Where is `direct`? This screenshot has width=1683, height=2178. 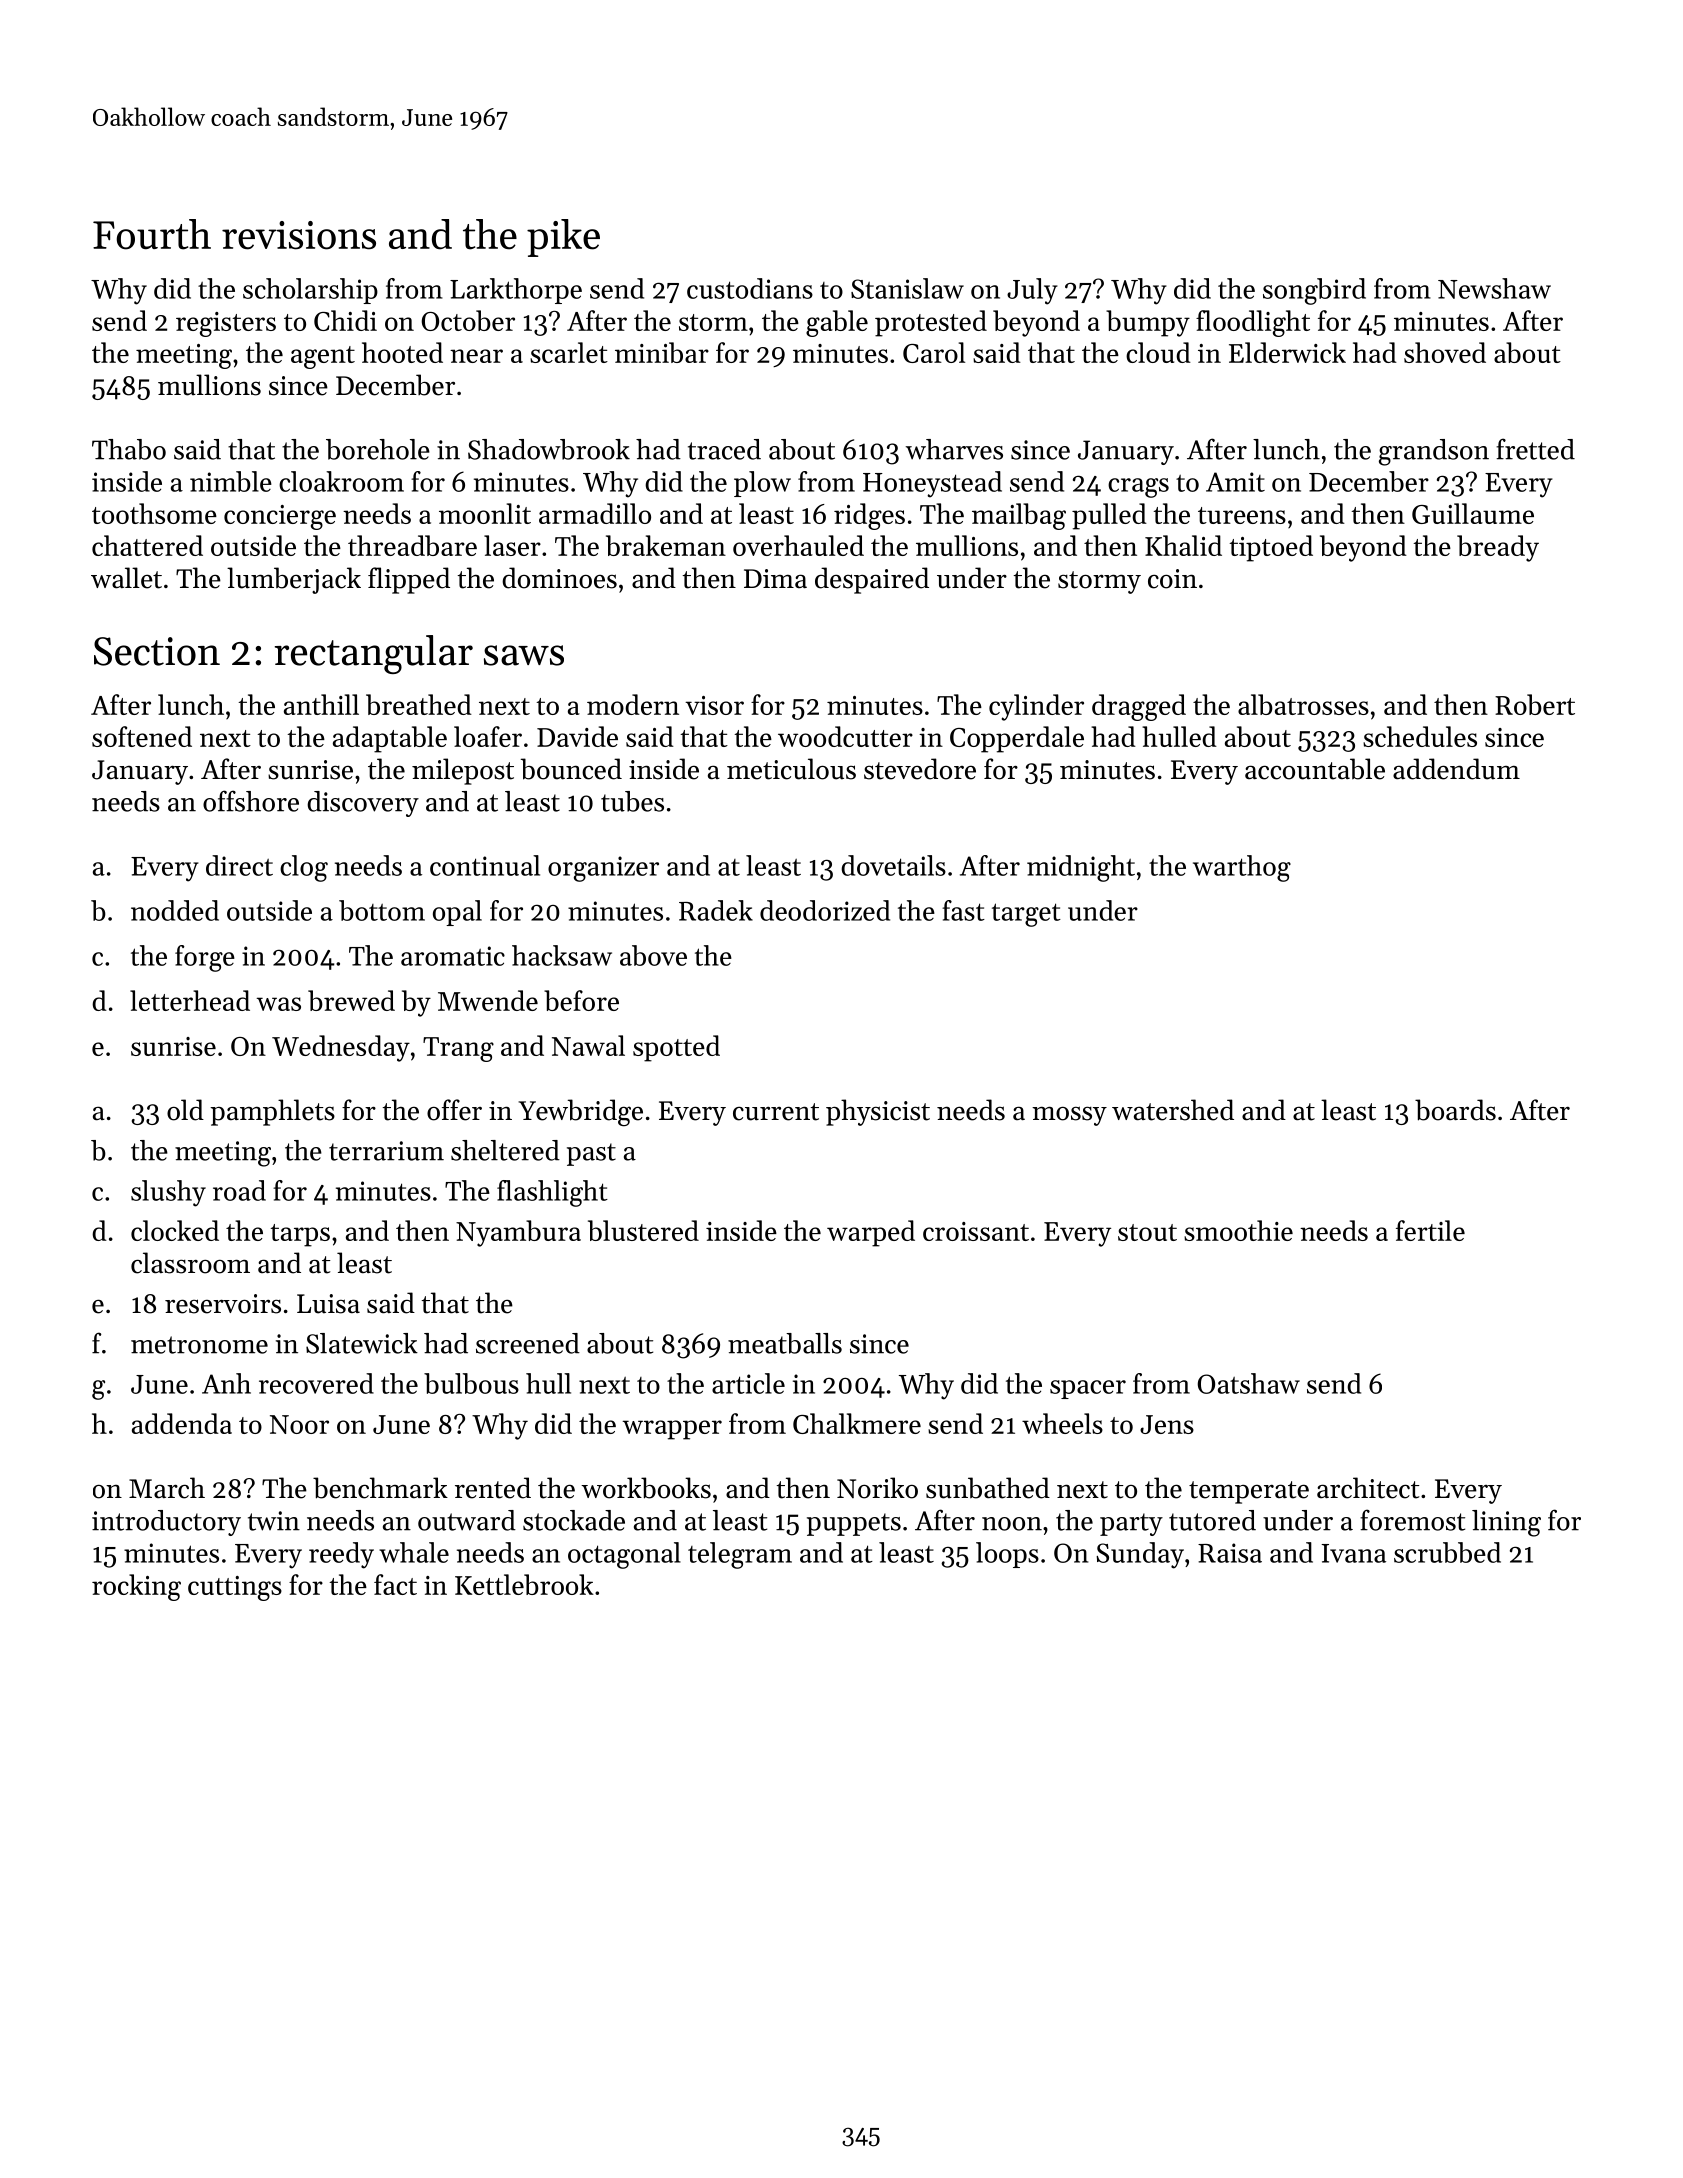 direct is located at coordinates (239, 865).
